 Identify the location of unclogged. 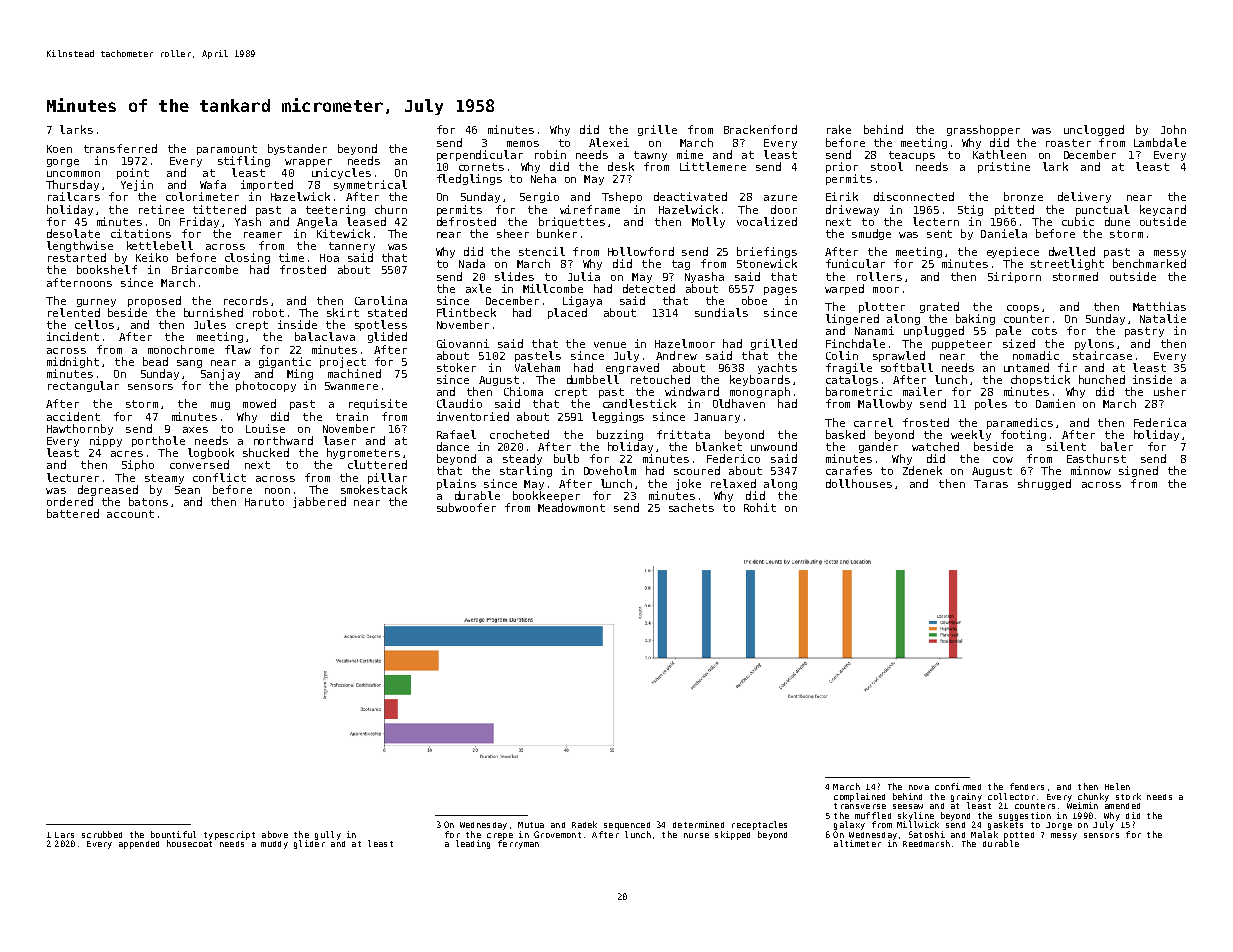
(1094, 130).
